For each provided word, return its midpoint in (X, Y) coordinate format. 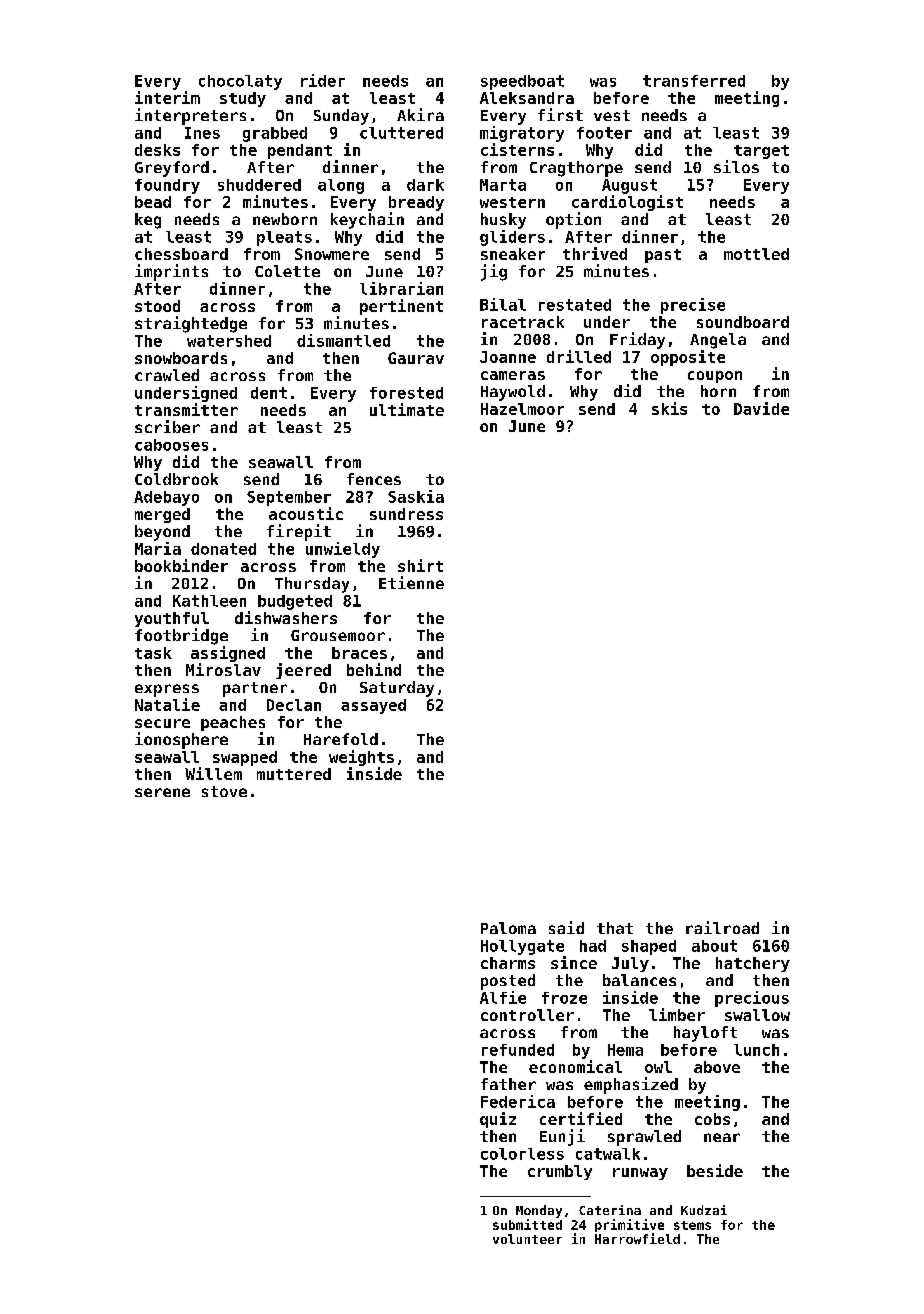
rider (323, 80)
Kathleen (209, 601)
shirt (420, 565)
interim (167, 97)
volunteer (527, 1239)
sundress (406, 514)
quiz (498, 1120)
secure (162, 723)
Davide (761, 408)
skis (669, 408)
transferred (694, 81)
